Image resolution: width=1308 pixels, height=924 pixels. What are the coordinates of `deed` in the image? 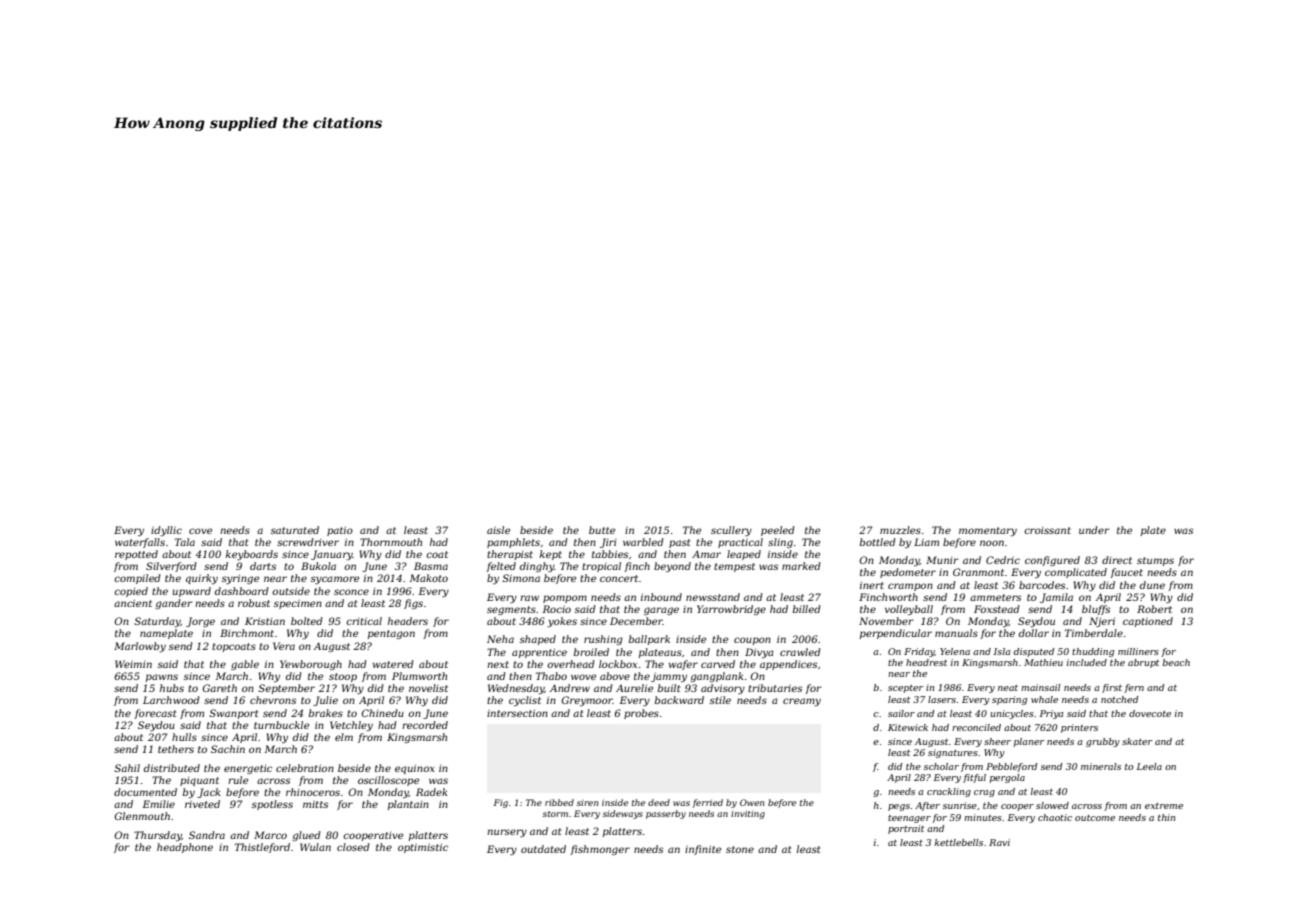 It's located at (659, 802).
